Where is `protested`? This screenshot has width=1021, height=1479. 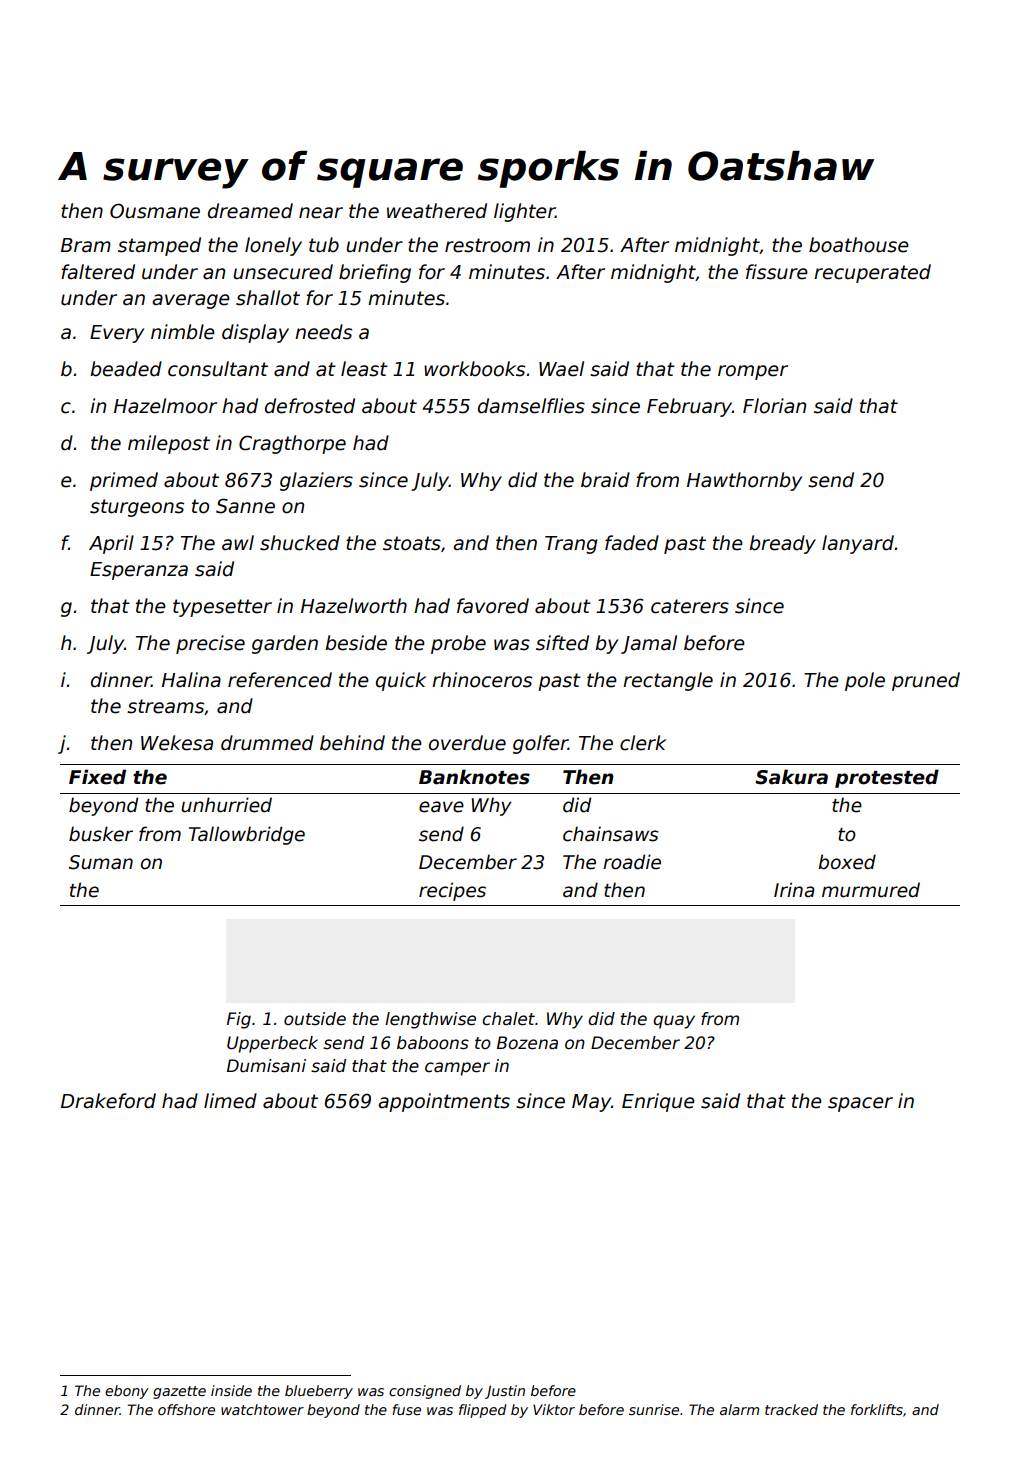 protested is located at coordinates (887, 778).
